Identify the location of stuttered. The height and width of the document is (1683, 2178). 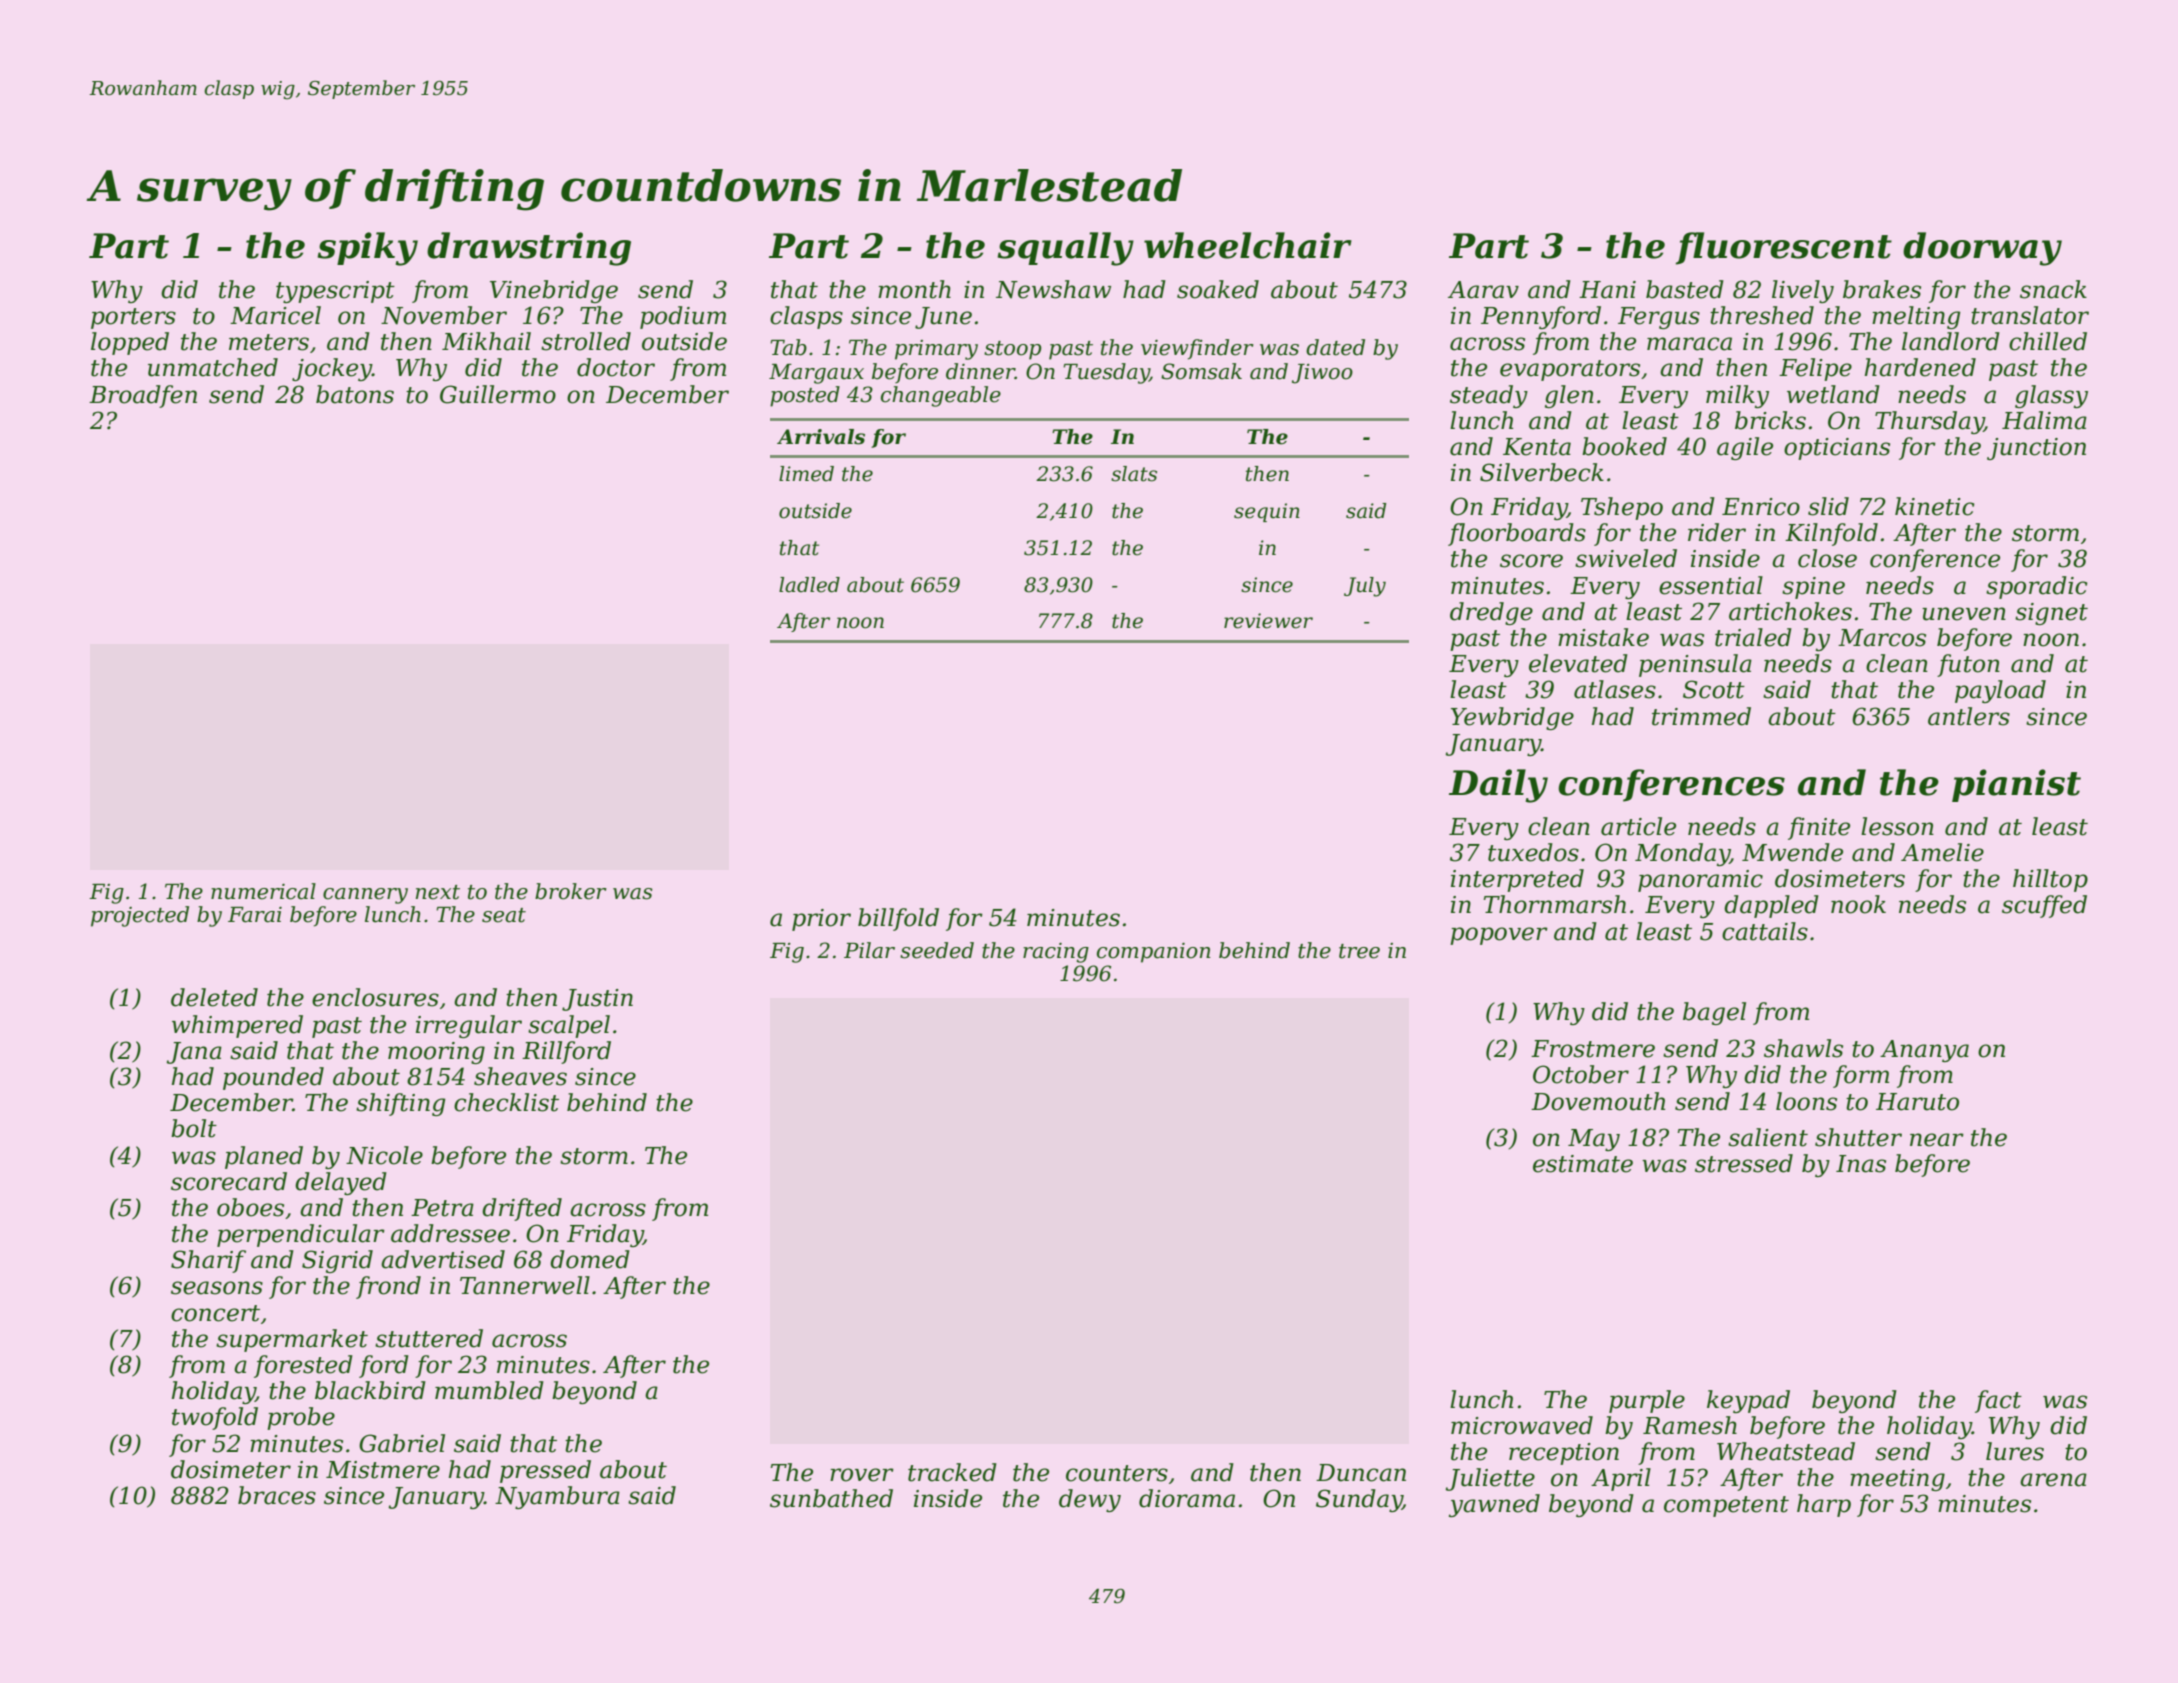
(429, 1338).
